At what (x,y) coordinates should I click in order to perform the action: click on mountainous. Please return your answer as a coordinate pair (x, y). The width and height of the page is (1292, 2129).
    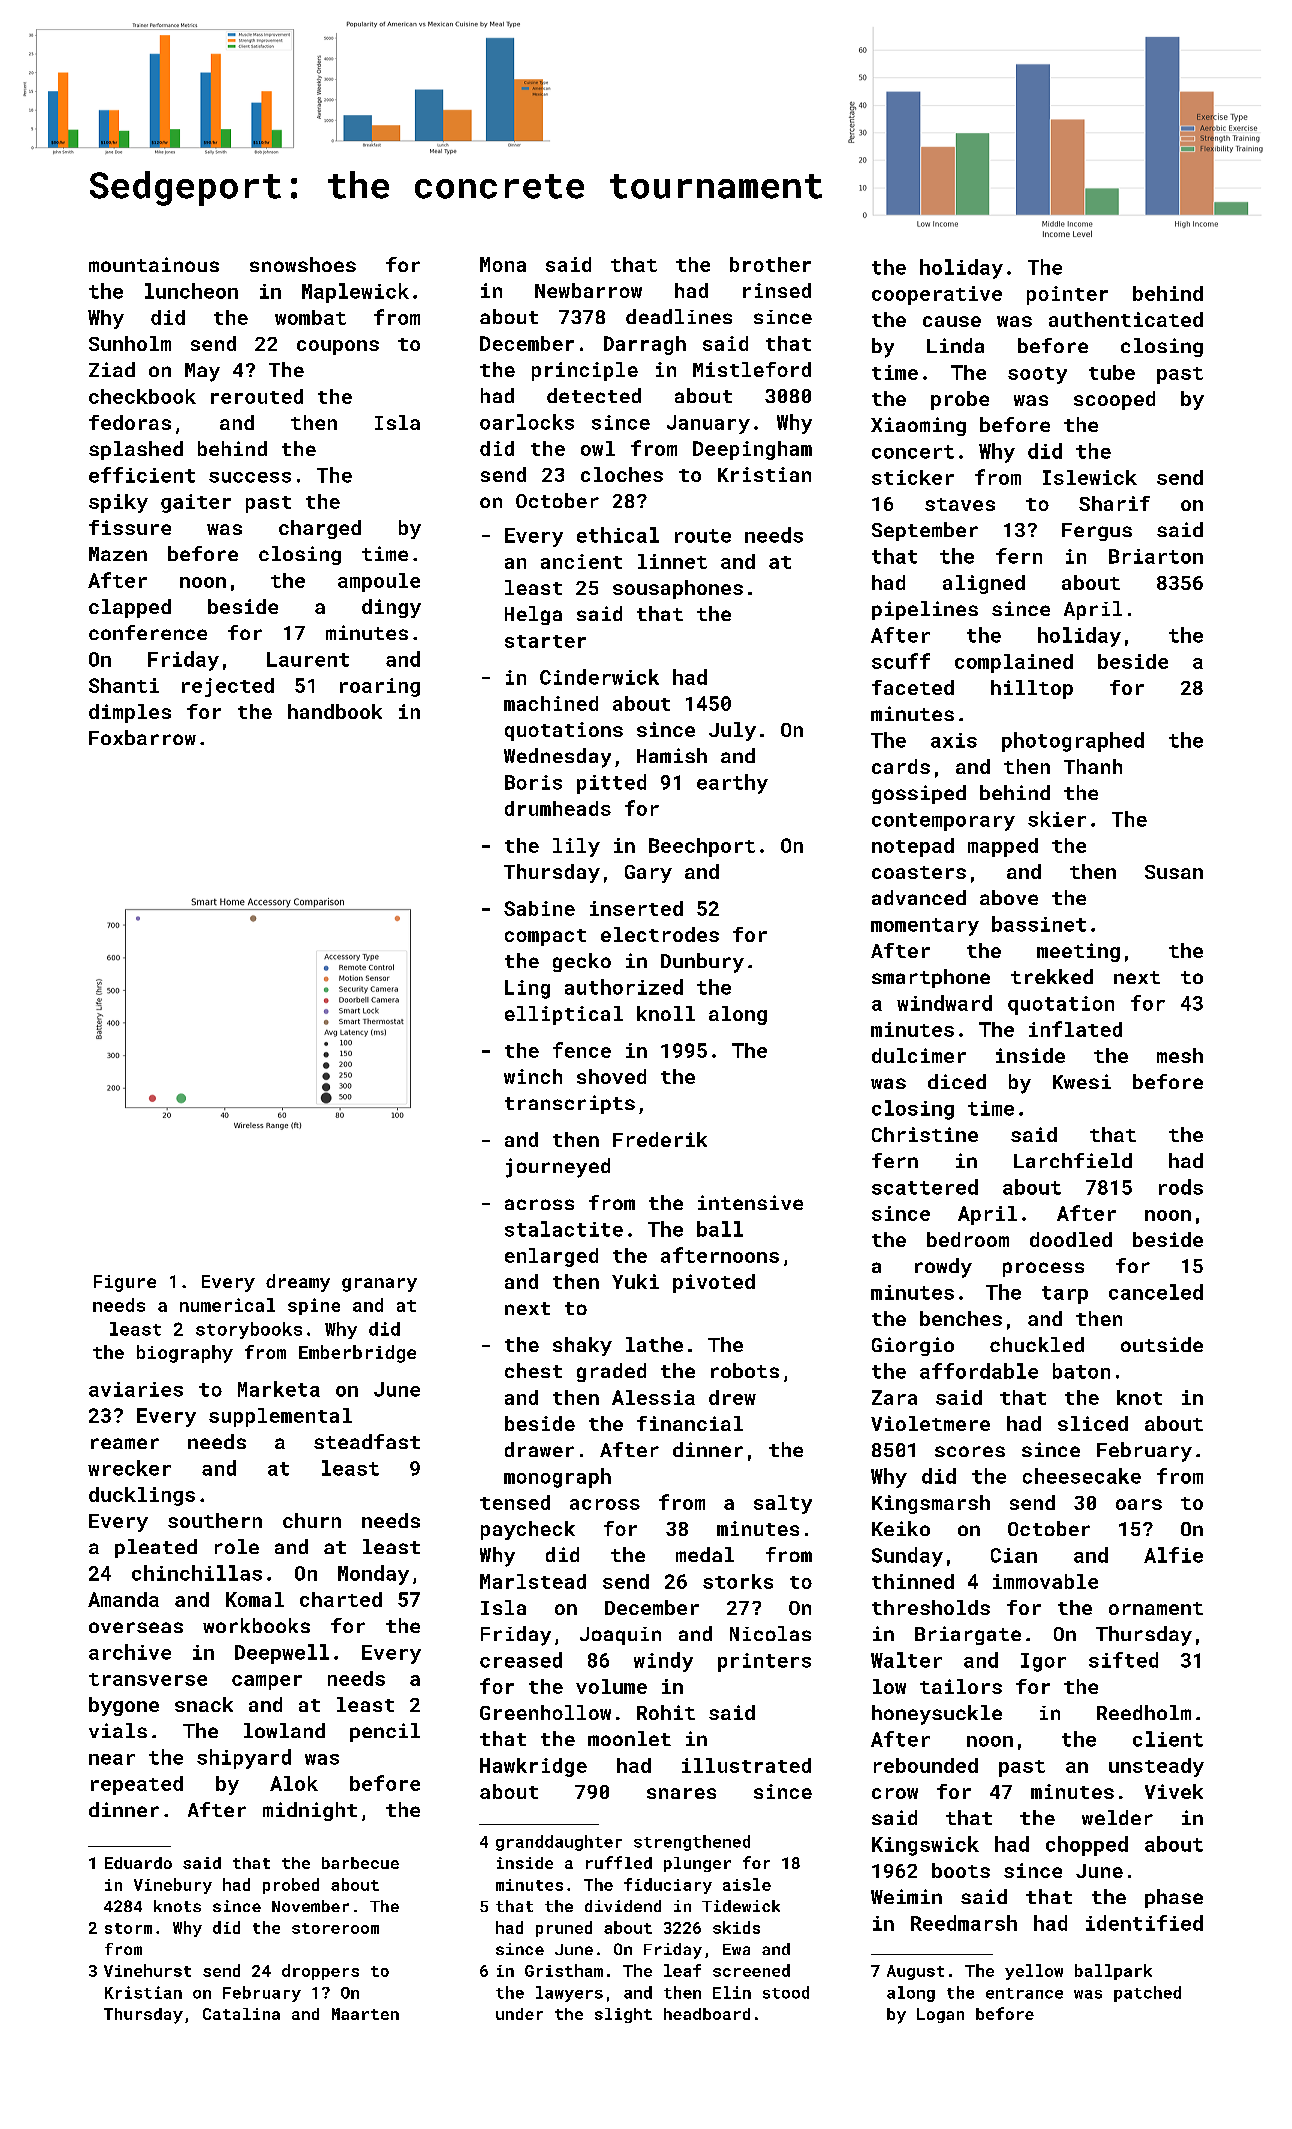
    Looking at the image, I should click on (154, 264).
